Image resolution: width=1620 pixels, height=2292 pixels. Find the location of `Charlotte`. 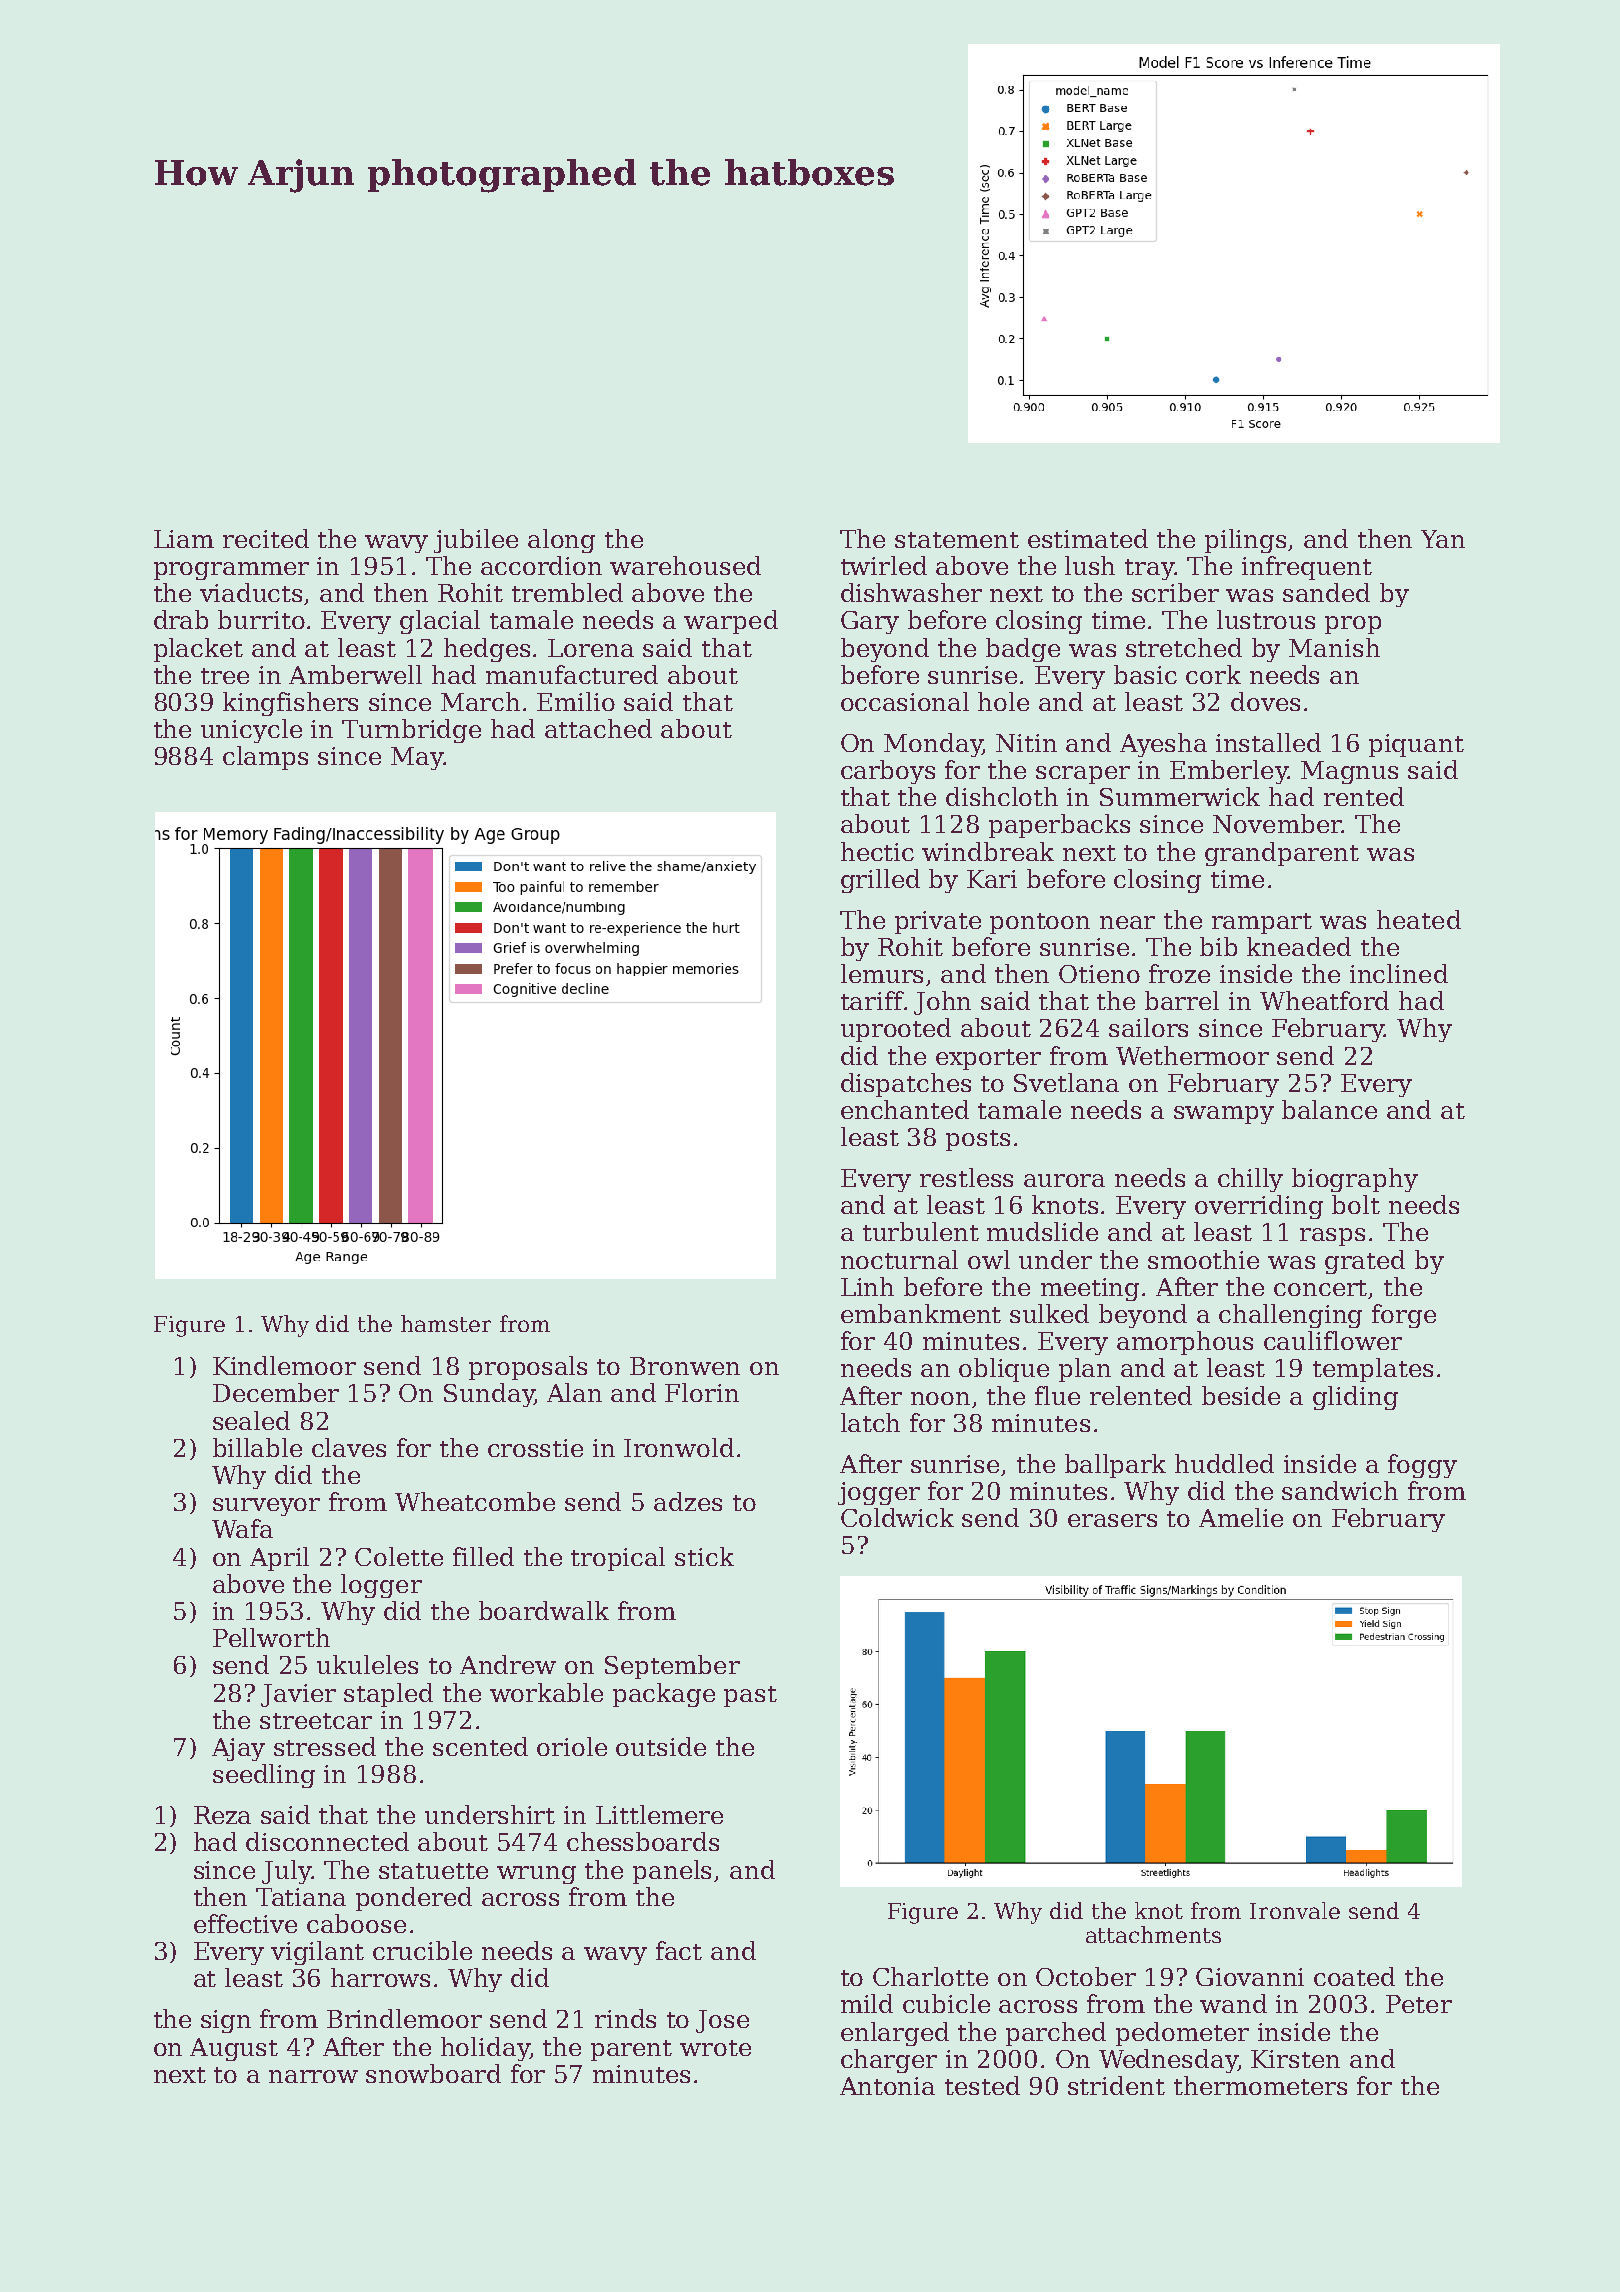

Charlotte is located at coordinates (930, 1976).
